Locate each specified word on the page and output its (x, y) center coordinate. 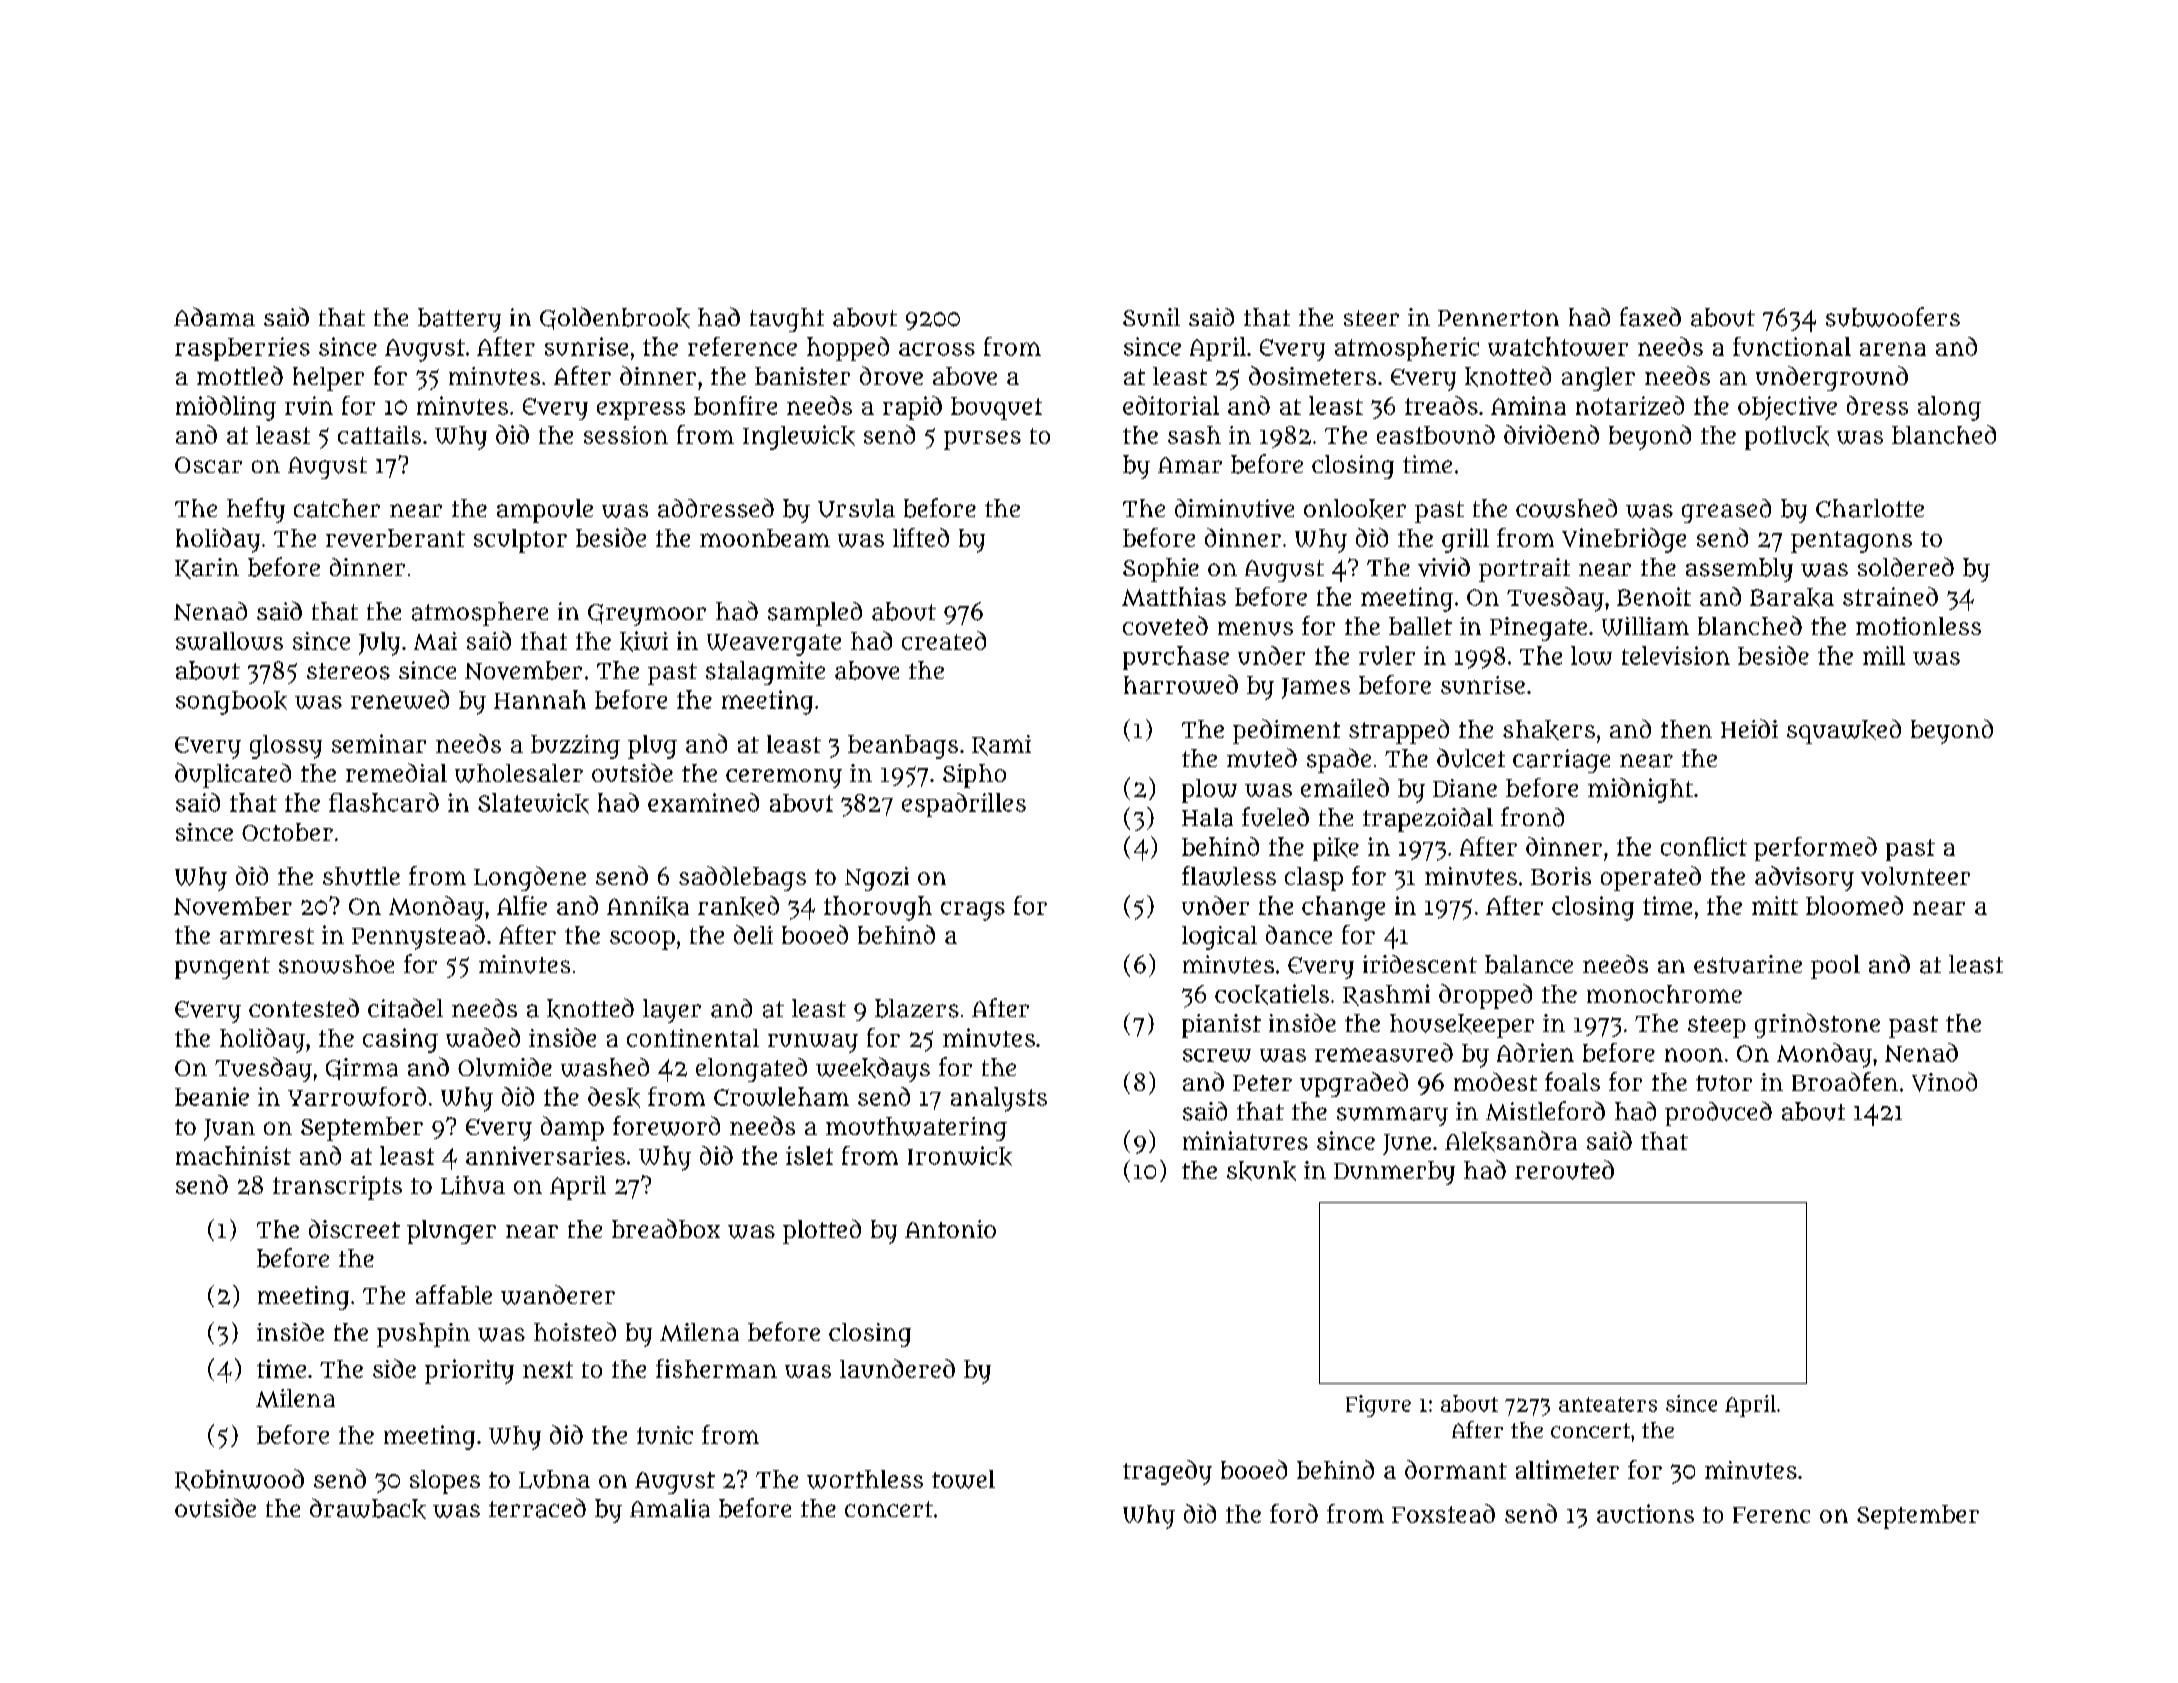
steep (1717, 1027)
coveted (1165, 625)
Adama (214, 317)
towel (963, 1479)
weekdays (873, 1069)
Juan (229, 1130)
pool (1835, 967)
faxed (1650, 317)
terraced (537, 1508)
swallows (229, 641)
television (1676, 655)
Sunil (1151, 317)
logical (1219, 938)
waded (483, 1037)
